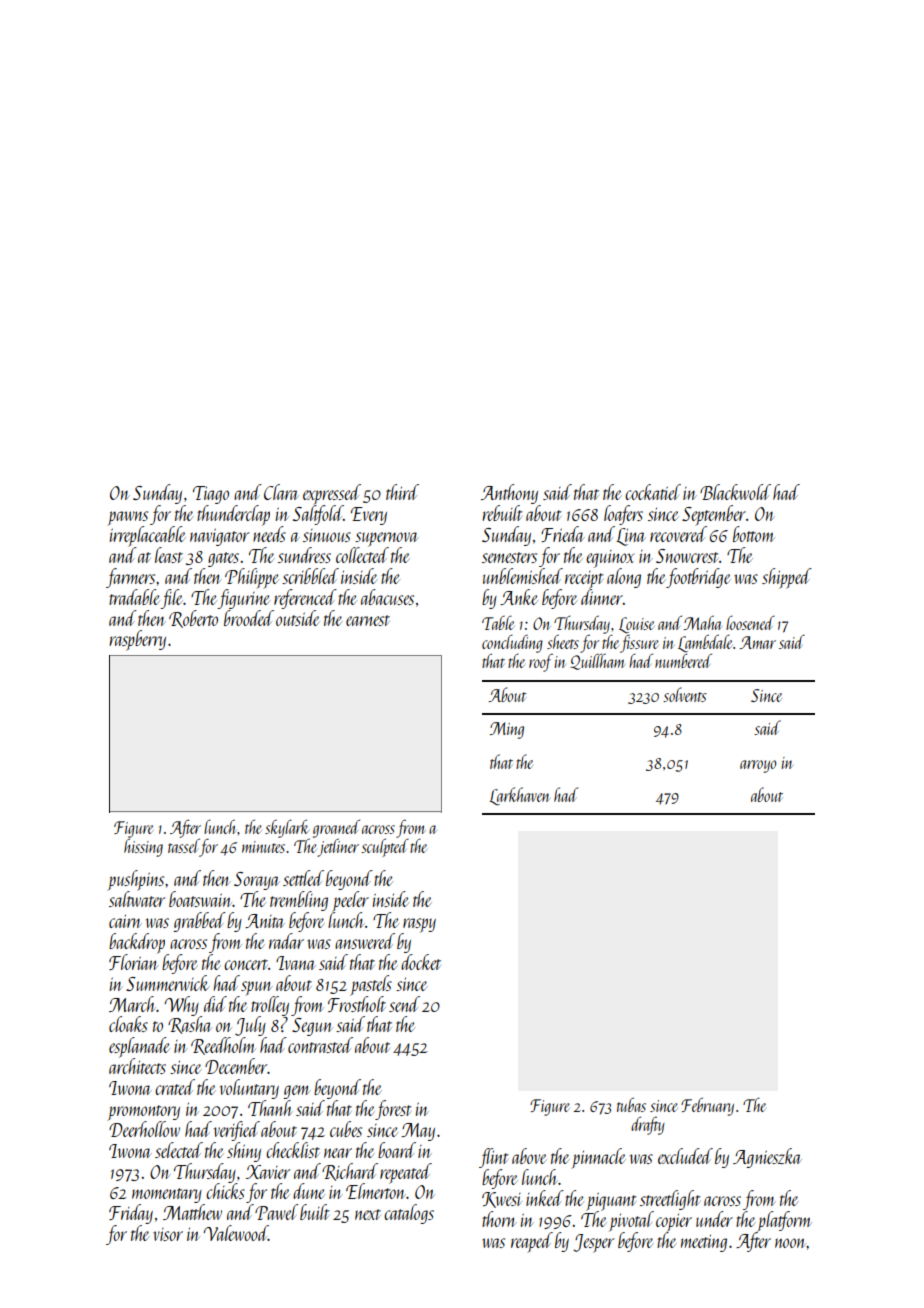 The width and height of the page is (924, 1308). Describe the element at coordinates (509, 494) in the page. I see `Anthony` at that location.
